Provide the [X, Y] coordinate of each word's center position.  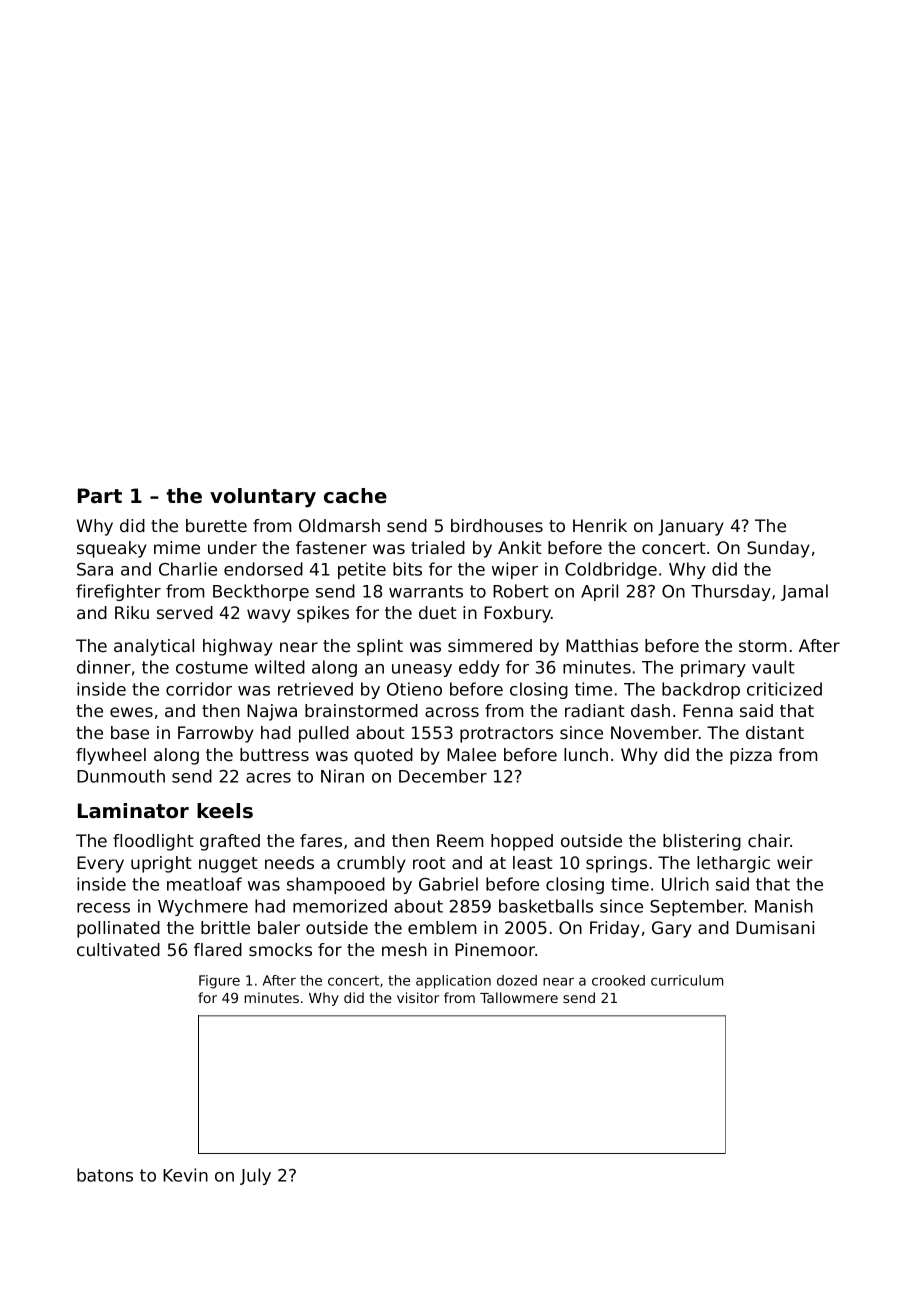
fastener [331, 547]
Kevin [185, 1175]
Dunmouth [121, 776]
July [255, 1176]
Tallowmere [519, 997]
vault [773, 667]
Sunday [778, 549]
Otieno [414, 689]
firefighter [118, 592]
